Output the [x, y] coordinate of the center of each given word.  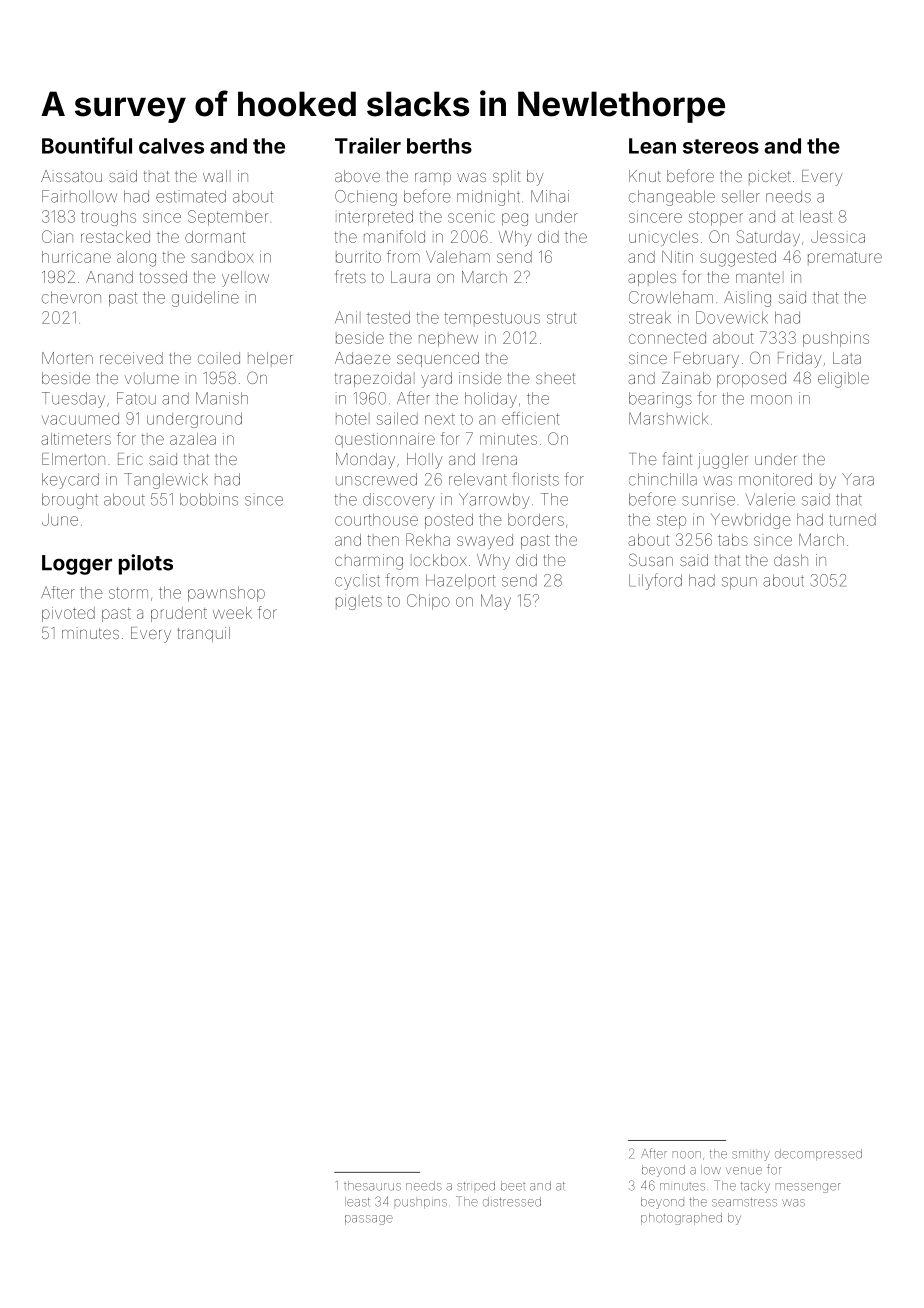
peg [515, 219]
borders [536, 520]
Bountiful [87, 145]
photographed [681, 1219]
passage [369, 1220]
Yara [858, 479]
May [496, 602]
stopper [716, 218]
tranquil [203, 634]
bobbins [209, 499]
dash [791, 560]
